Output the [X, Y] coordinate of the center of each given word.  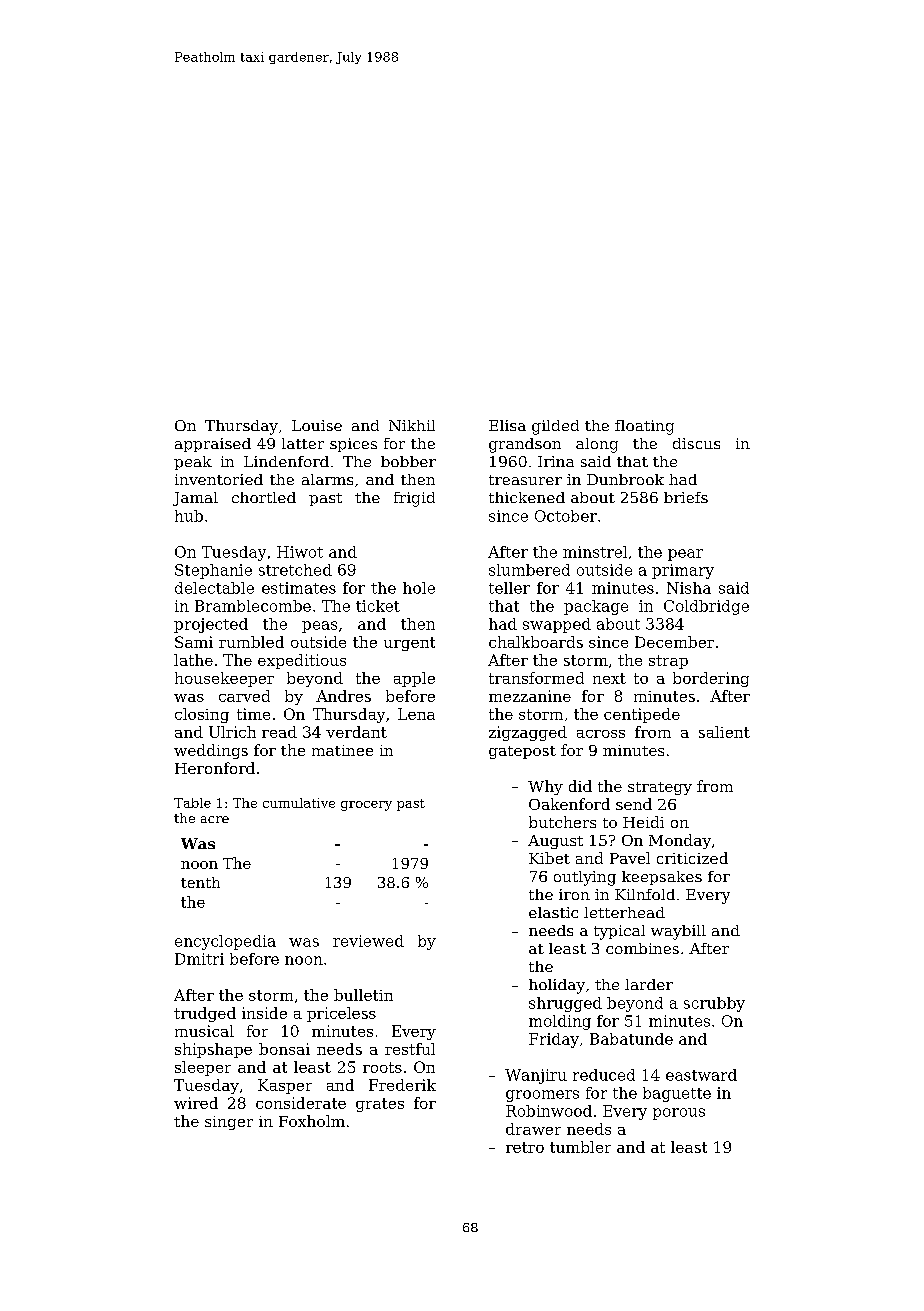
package [596, 607]
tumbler [580, 1147]
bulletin [363, 995]
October [566, 516]
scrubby [714, 1004]
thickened [527, 497]
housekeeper [224, 679]
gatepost [522, 752]
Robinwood [549, 1111]
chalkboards [536, 642]
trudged [205, 1014]
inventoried [219, 479]
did [580, 786]
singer [229, 1123]
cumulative [299, 803]
